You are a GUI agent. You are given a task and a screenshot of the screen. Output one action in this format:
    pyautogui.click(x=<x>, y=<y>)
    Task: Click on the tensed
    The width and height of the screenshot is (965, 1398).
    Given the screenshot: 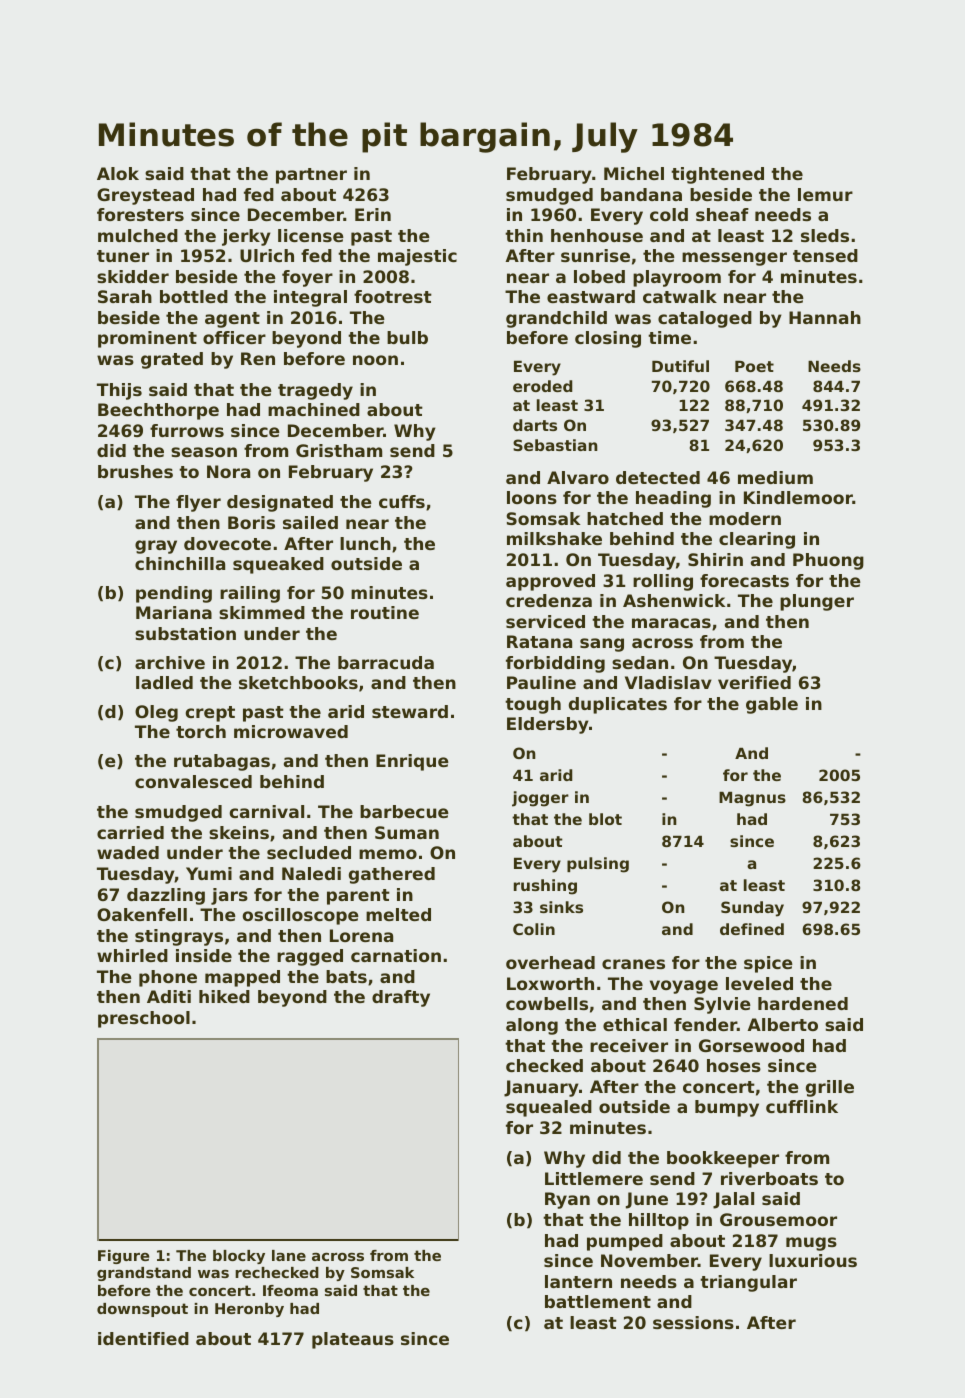 What is the action you would take?
    pyautogui.click(x=825, y=255)
